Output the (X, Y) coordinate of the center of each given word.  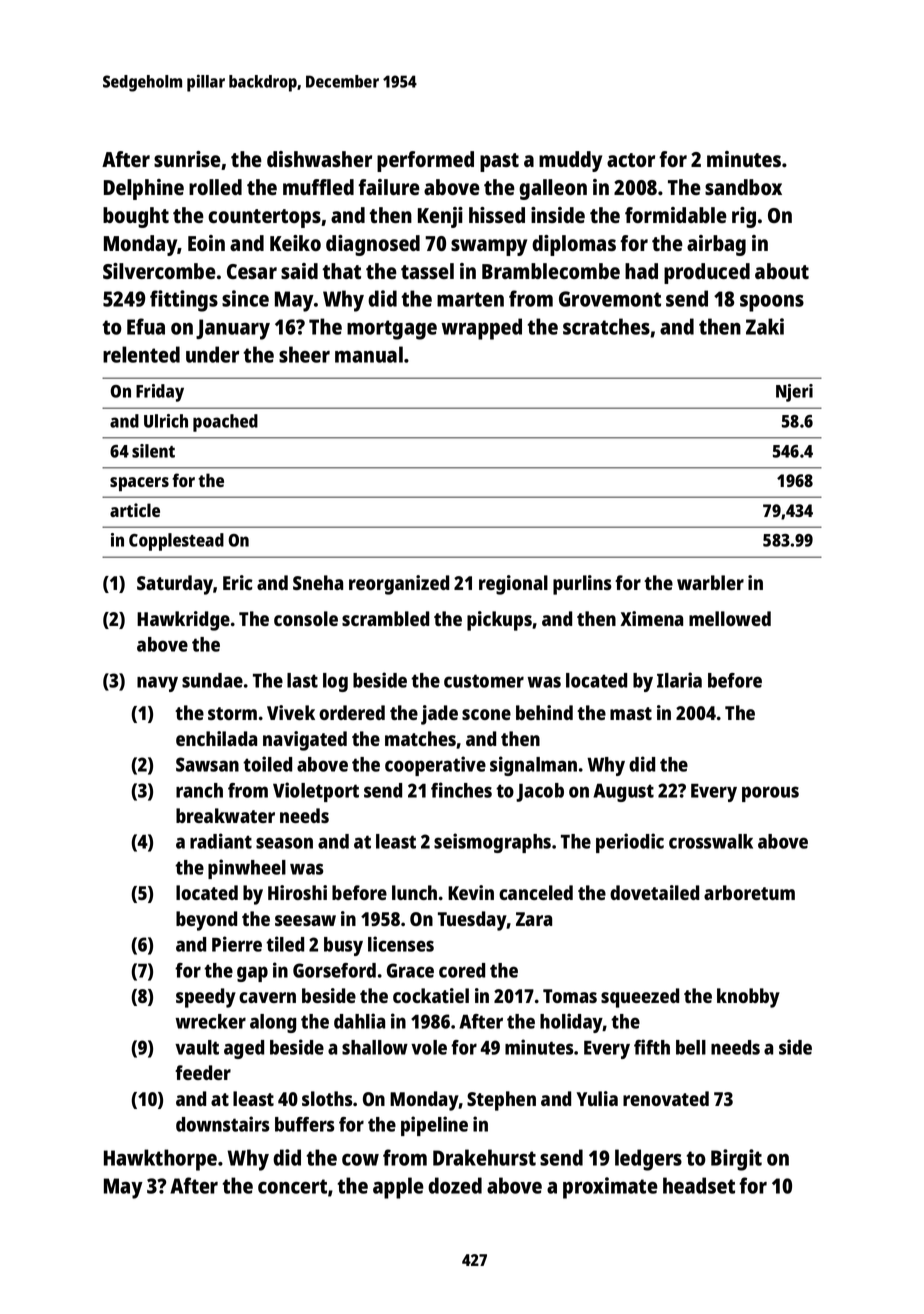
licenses (401, 944)
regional (513, 585)
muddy (570, 161)
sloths (327, 1098)
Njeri (794, 393)
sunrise (187, 159)
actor (631, 160)
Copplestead (176, 542)
